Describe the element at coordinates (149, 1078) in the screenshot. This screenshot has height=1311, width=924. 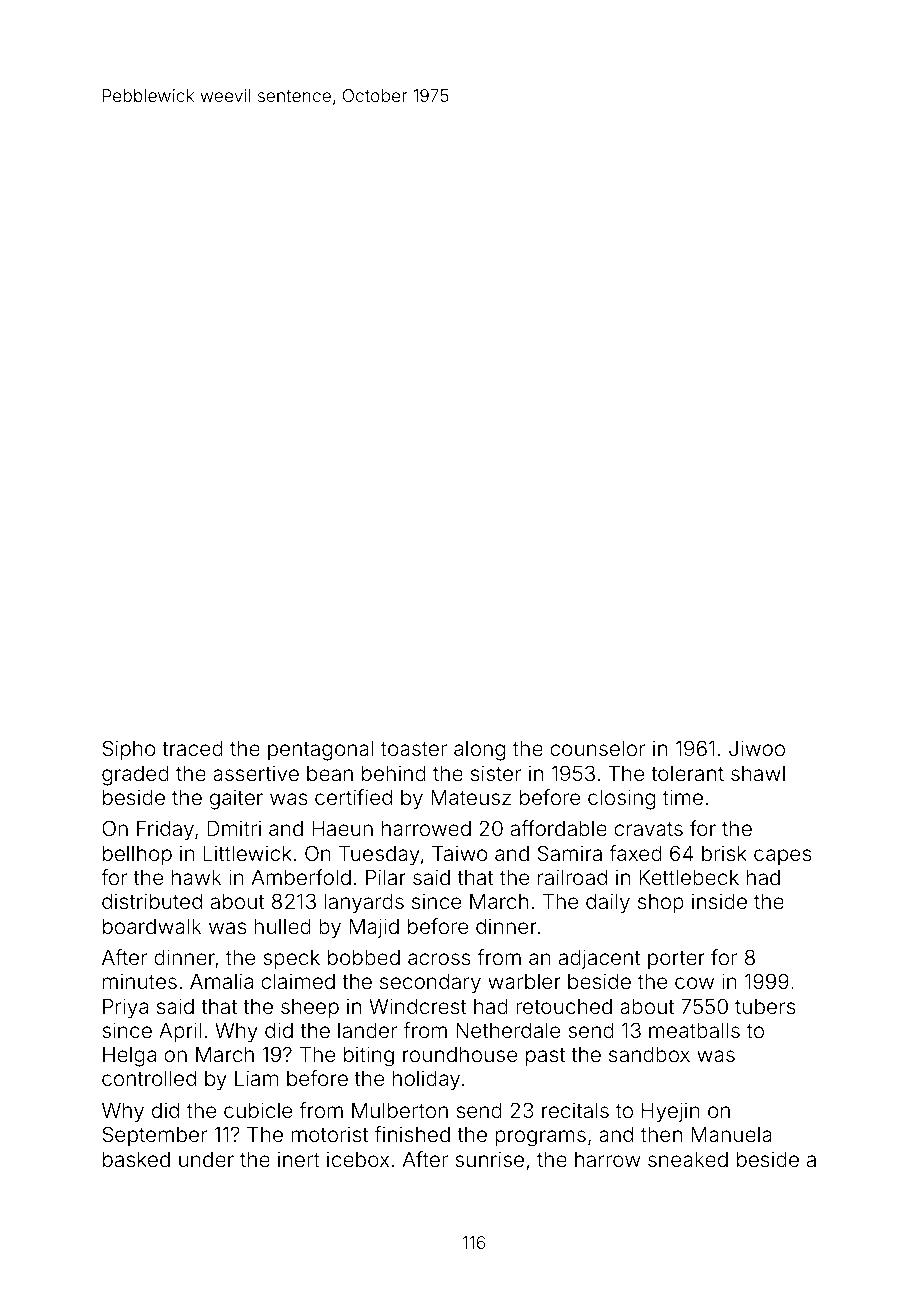
I see `controlled` at that location.
